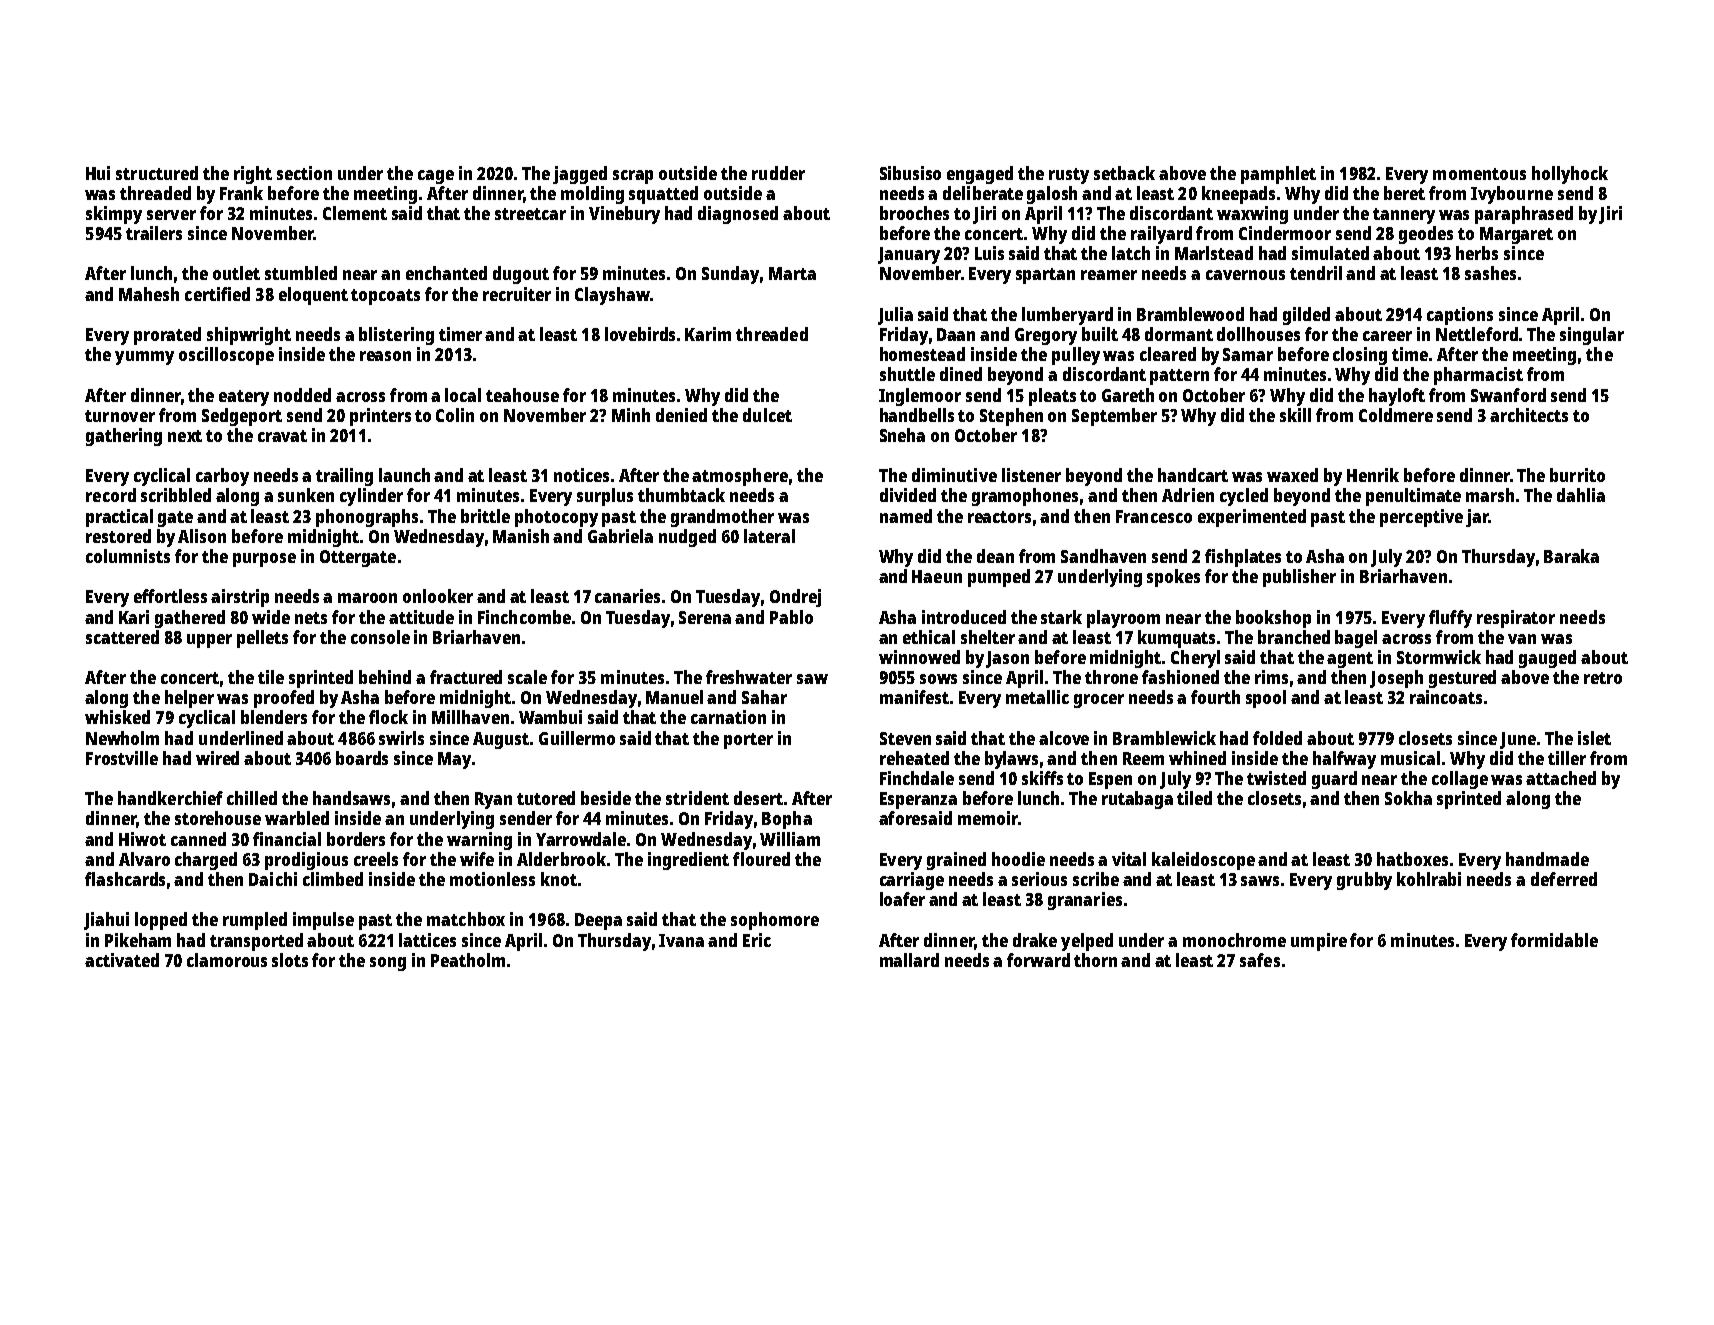 This screenshot has height=1325, width=1714. Describe the element at coordinates (749, 677) in the screenshot. I see `freshwater` at that location.
